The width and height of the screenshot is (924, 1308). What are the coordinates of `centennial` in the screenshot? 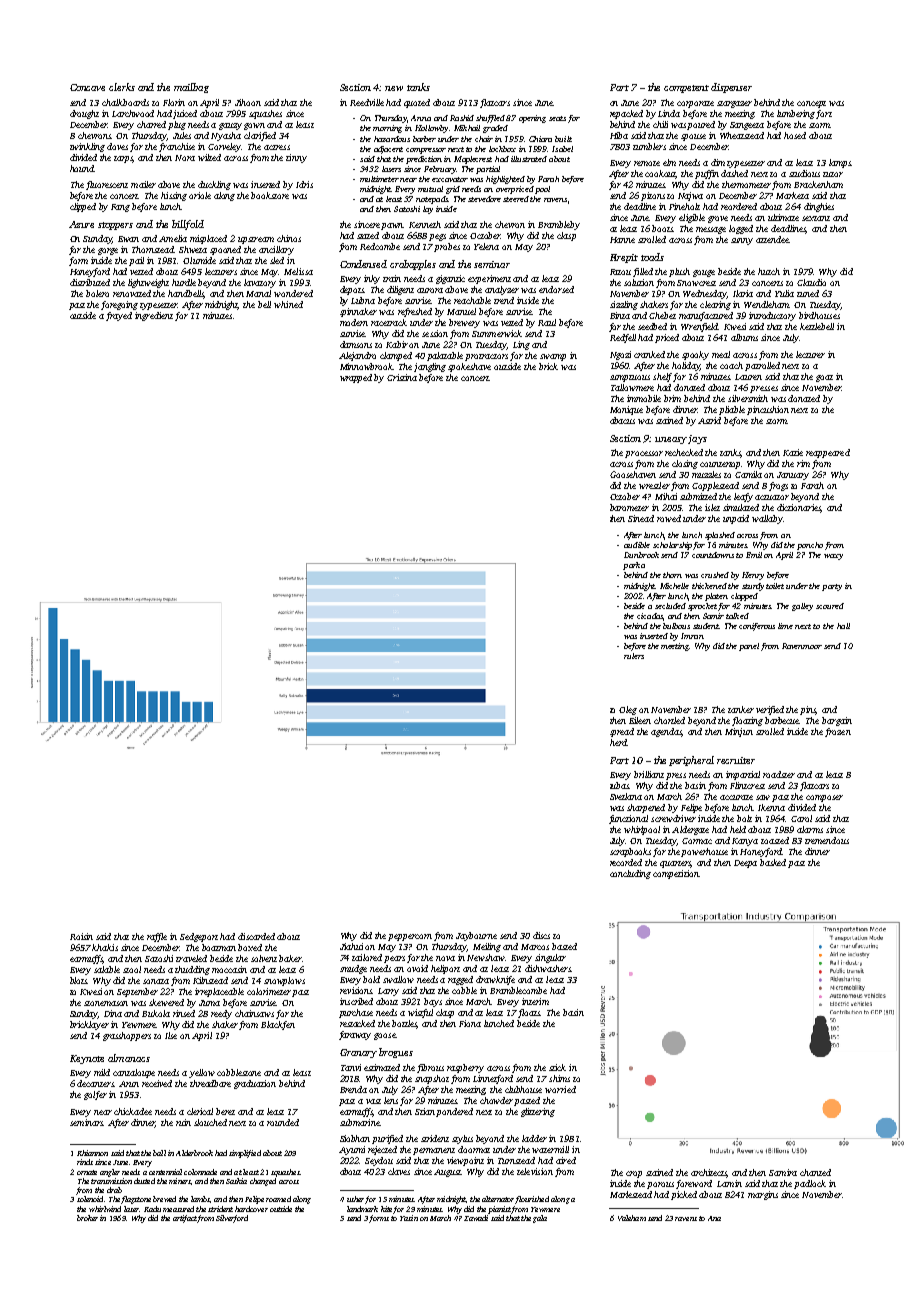 It's located at (165, 1172).
